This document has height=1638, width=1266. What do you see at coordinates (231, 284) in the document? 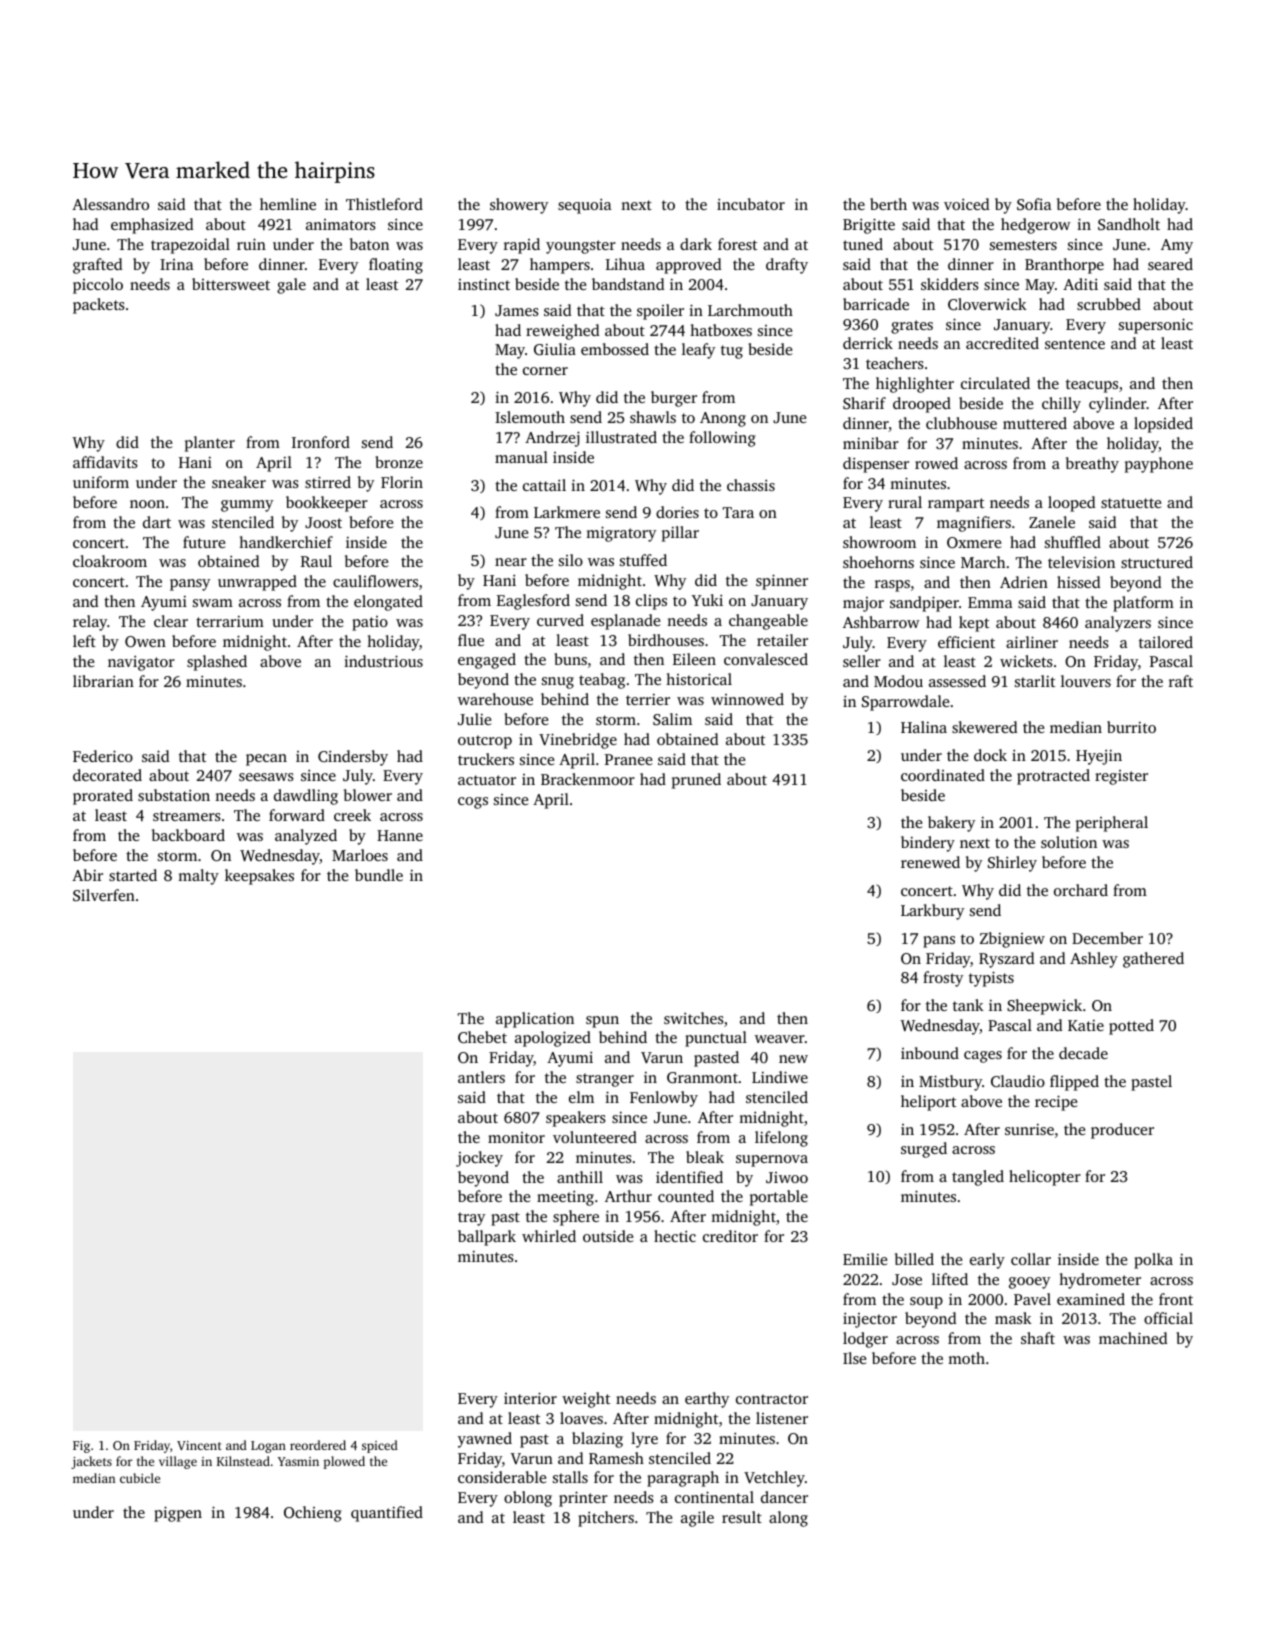
I see `bittersweet` at bounding box center [231, 284].
